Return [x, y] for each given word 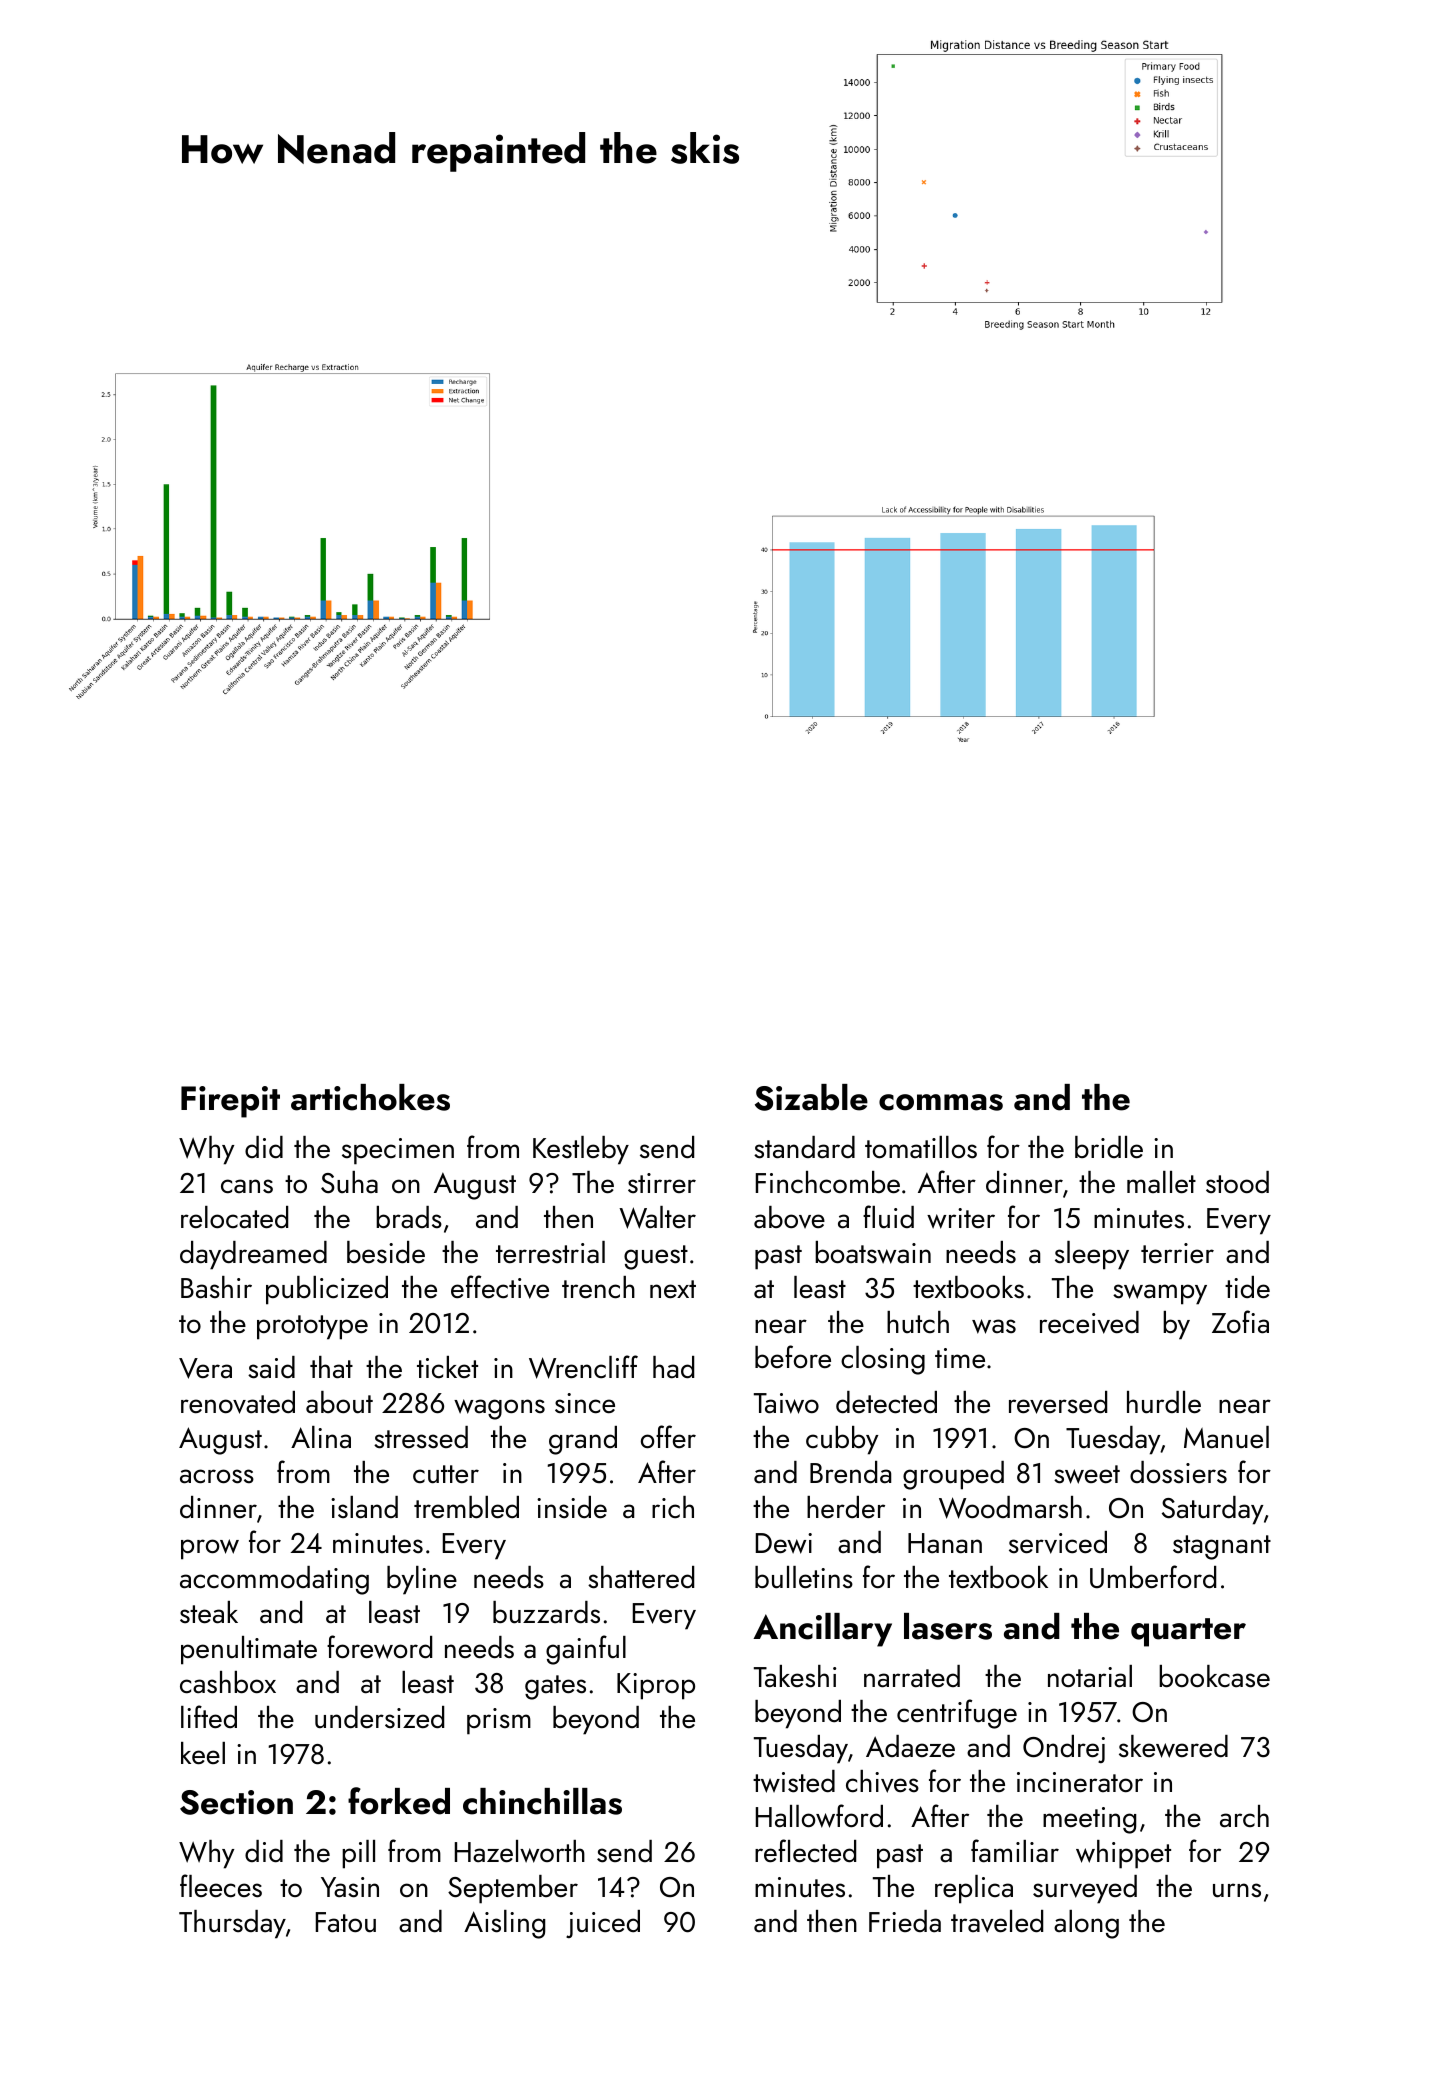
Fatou [346, 1922]
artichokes [370, 1097]
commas [941, 1102]
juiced [603, 1924]
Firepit [230, 1102]
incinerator [1080, 1782]
